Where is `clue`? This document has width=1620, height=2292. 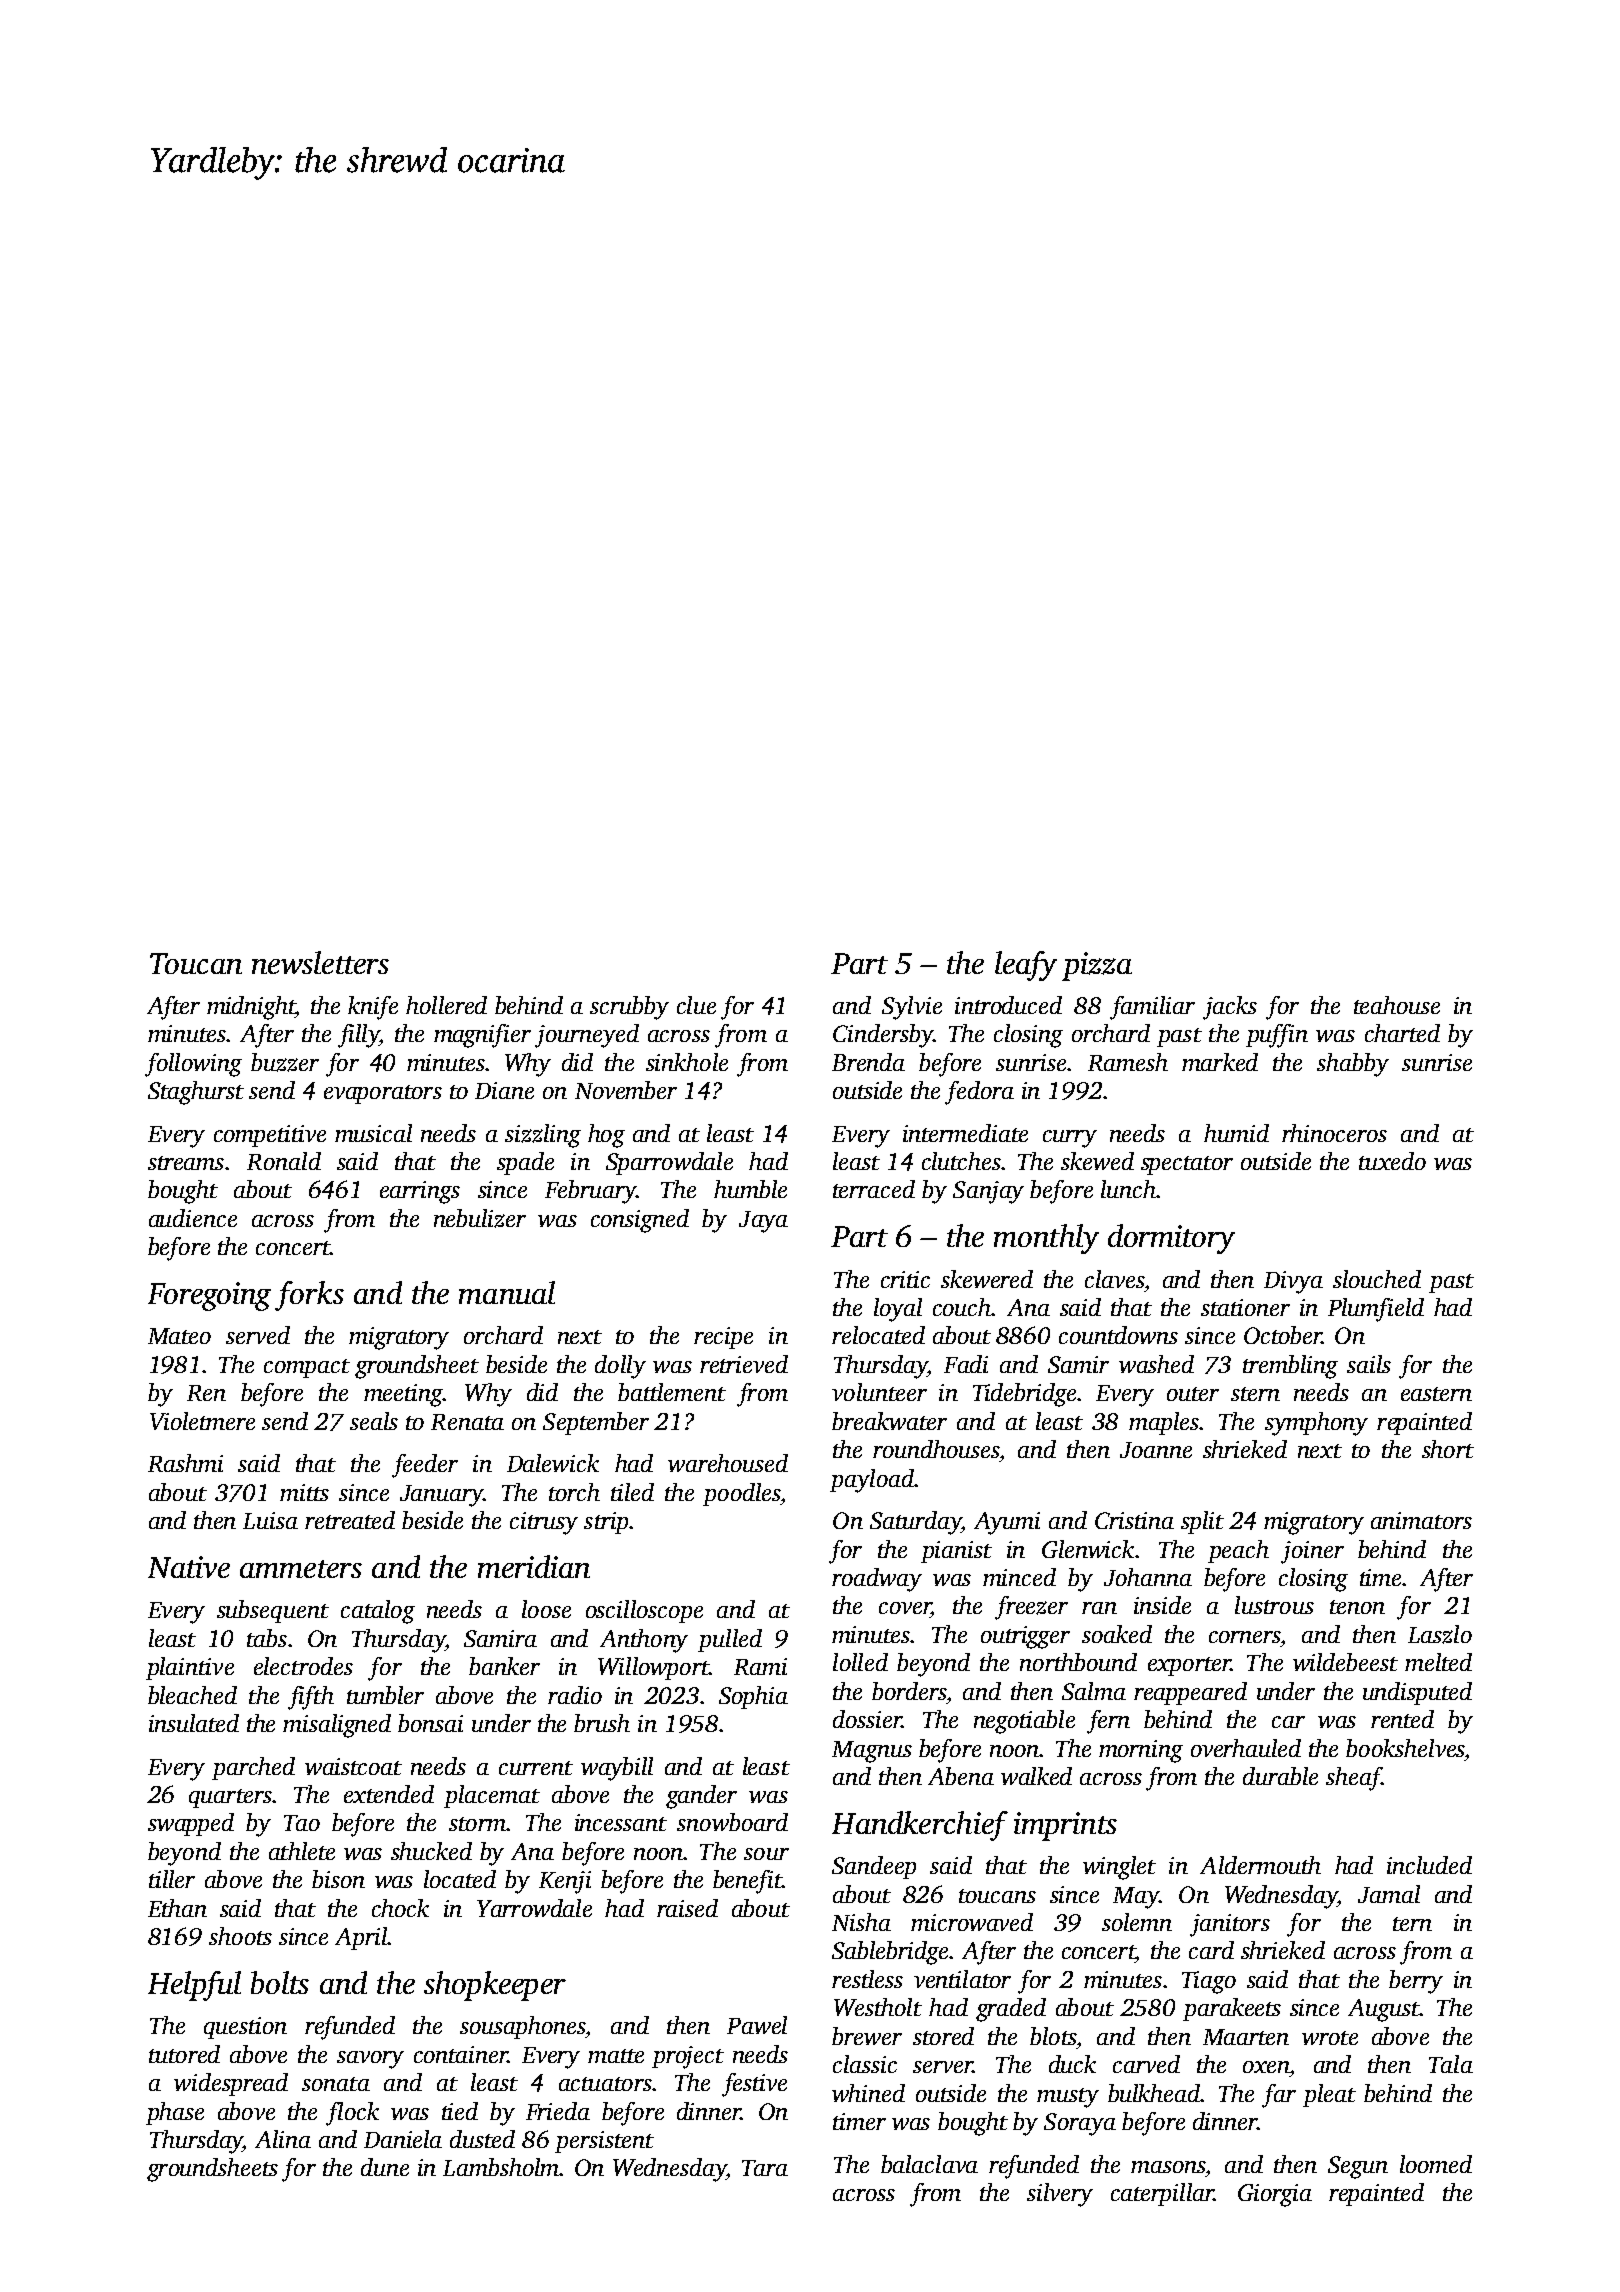 clue is located at coordinates (696, 1005).
